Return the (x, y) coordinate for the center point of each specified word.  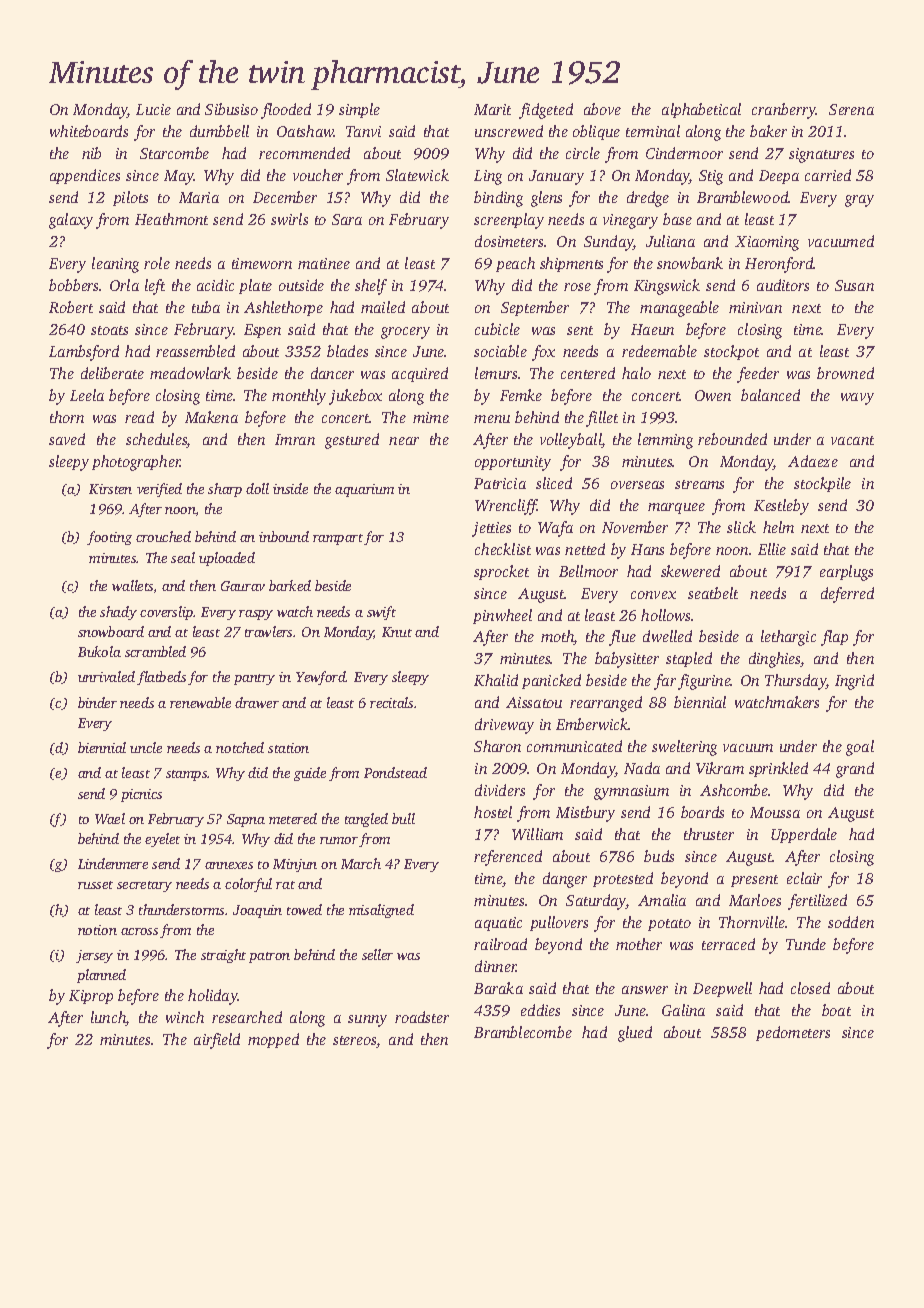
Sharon (497, 746)
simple (359, 110)
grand (855, 770)
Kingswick (667, 287)
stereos (355, 1042)
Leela (87, 395)
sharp (225, 490)
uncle (146, 747)
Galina (683, 1010)
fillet (602, 419)
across (139, 931)
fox (543, 353)
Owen (713, 395)
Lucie (153, 109)
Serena (851, 109)
